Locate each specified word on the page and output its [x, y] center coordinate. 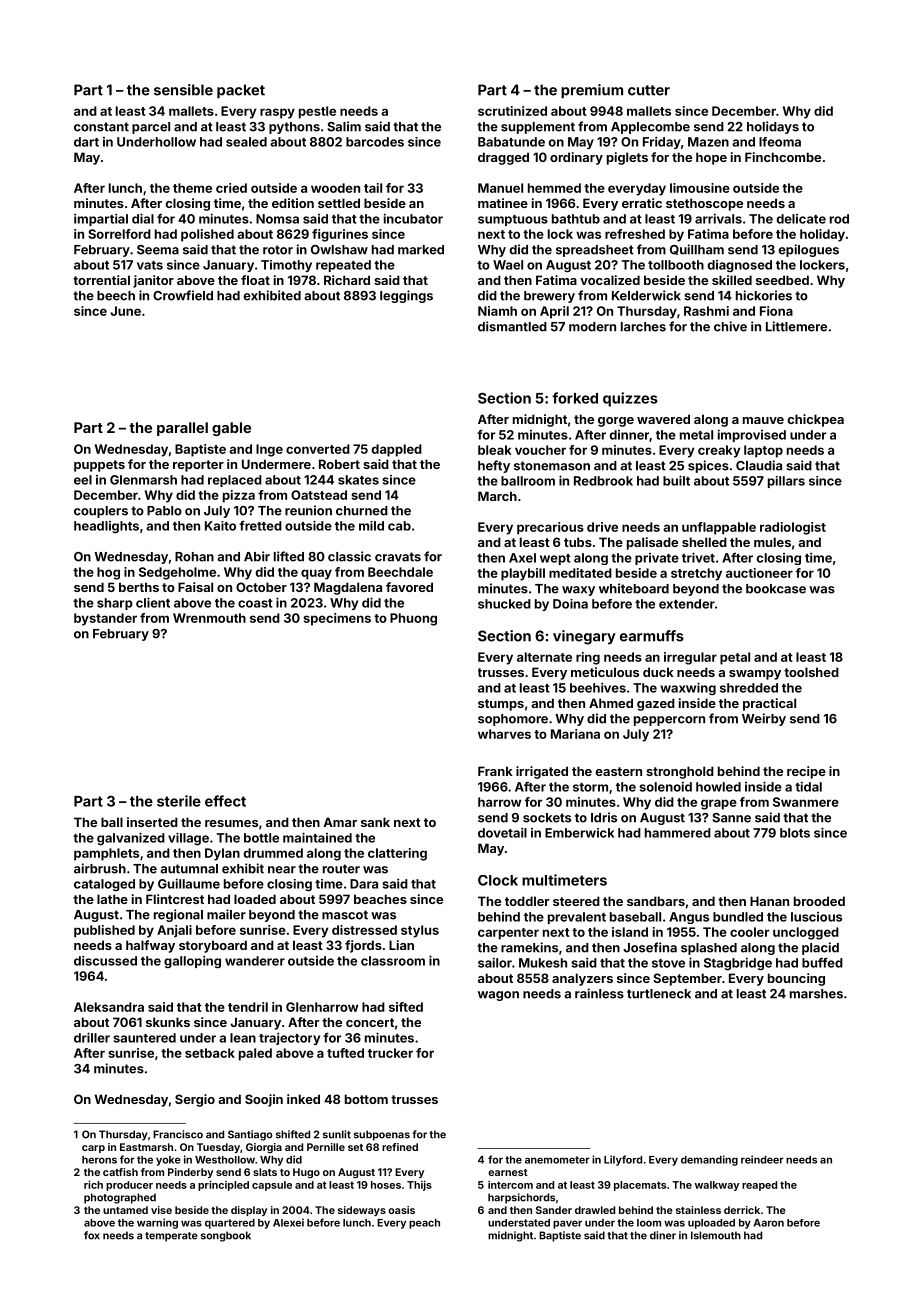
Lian [401, 945]
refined [400, 1147]
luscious [816, 917]
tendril [248, 1007]
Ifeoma [780, 142]
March [497, 496]
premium [592, 91]
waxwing [688, 688]
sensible [183, 90]
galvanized [131, 839]
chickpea [816, 420]
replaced [235, 481]
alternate [544, 657]
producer [129, 1186]
